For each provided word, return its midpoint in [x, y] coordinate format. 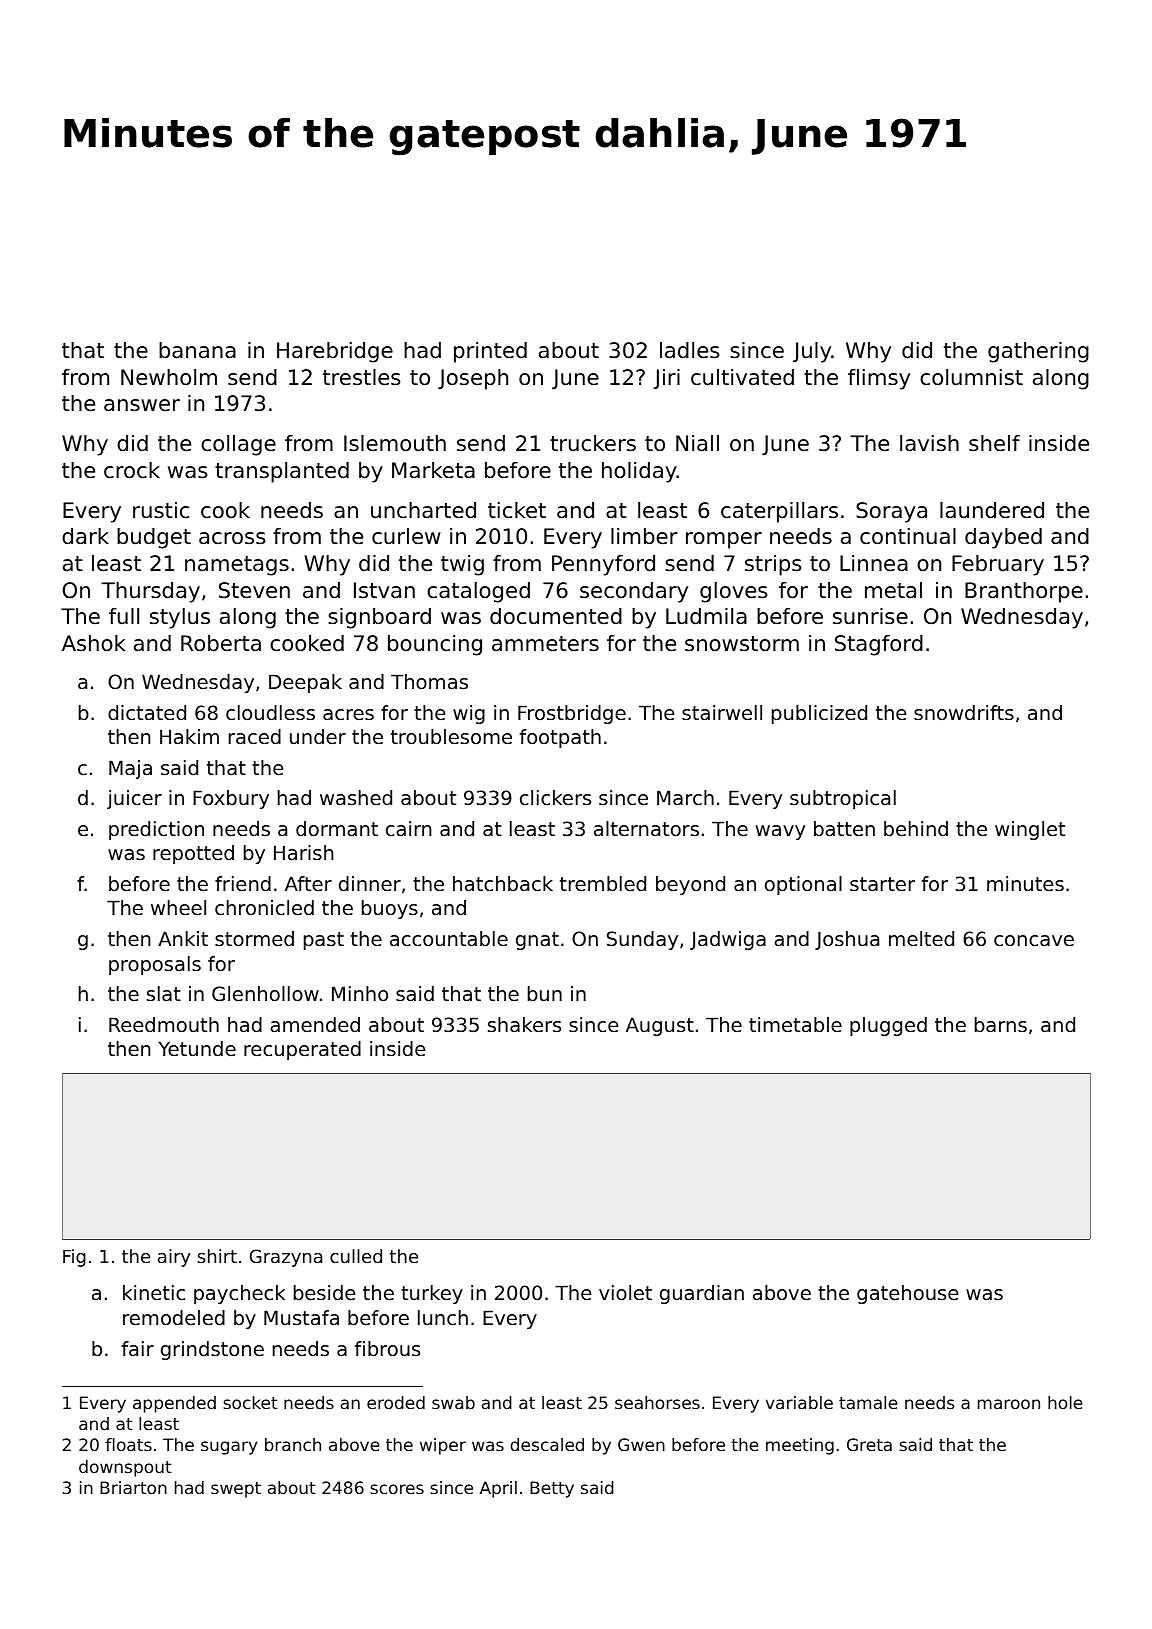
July [812, 352]
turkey [432, 1294]
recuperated [302, 1050]
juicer [134, 799]
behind [916, 829]
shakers [524, 1025]
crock [132, 470]
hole [1065, 1402]
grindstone [212, 1350]
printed [490, 352]
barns [1001, 1025]
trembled [603, 884]
